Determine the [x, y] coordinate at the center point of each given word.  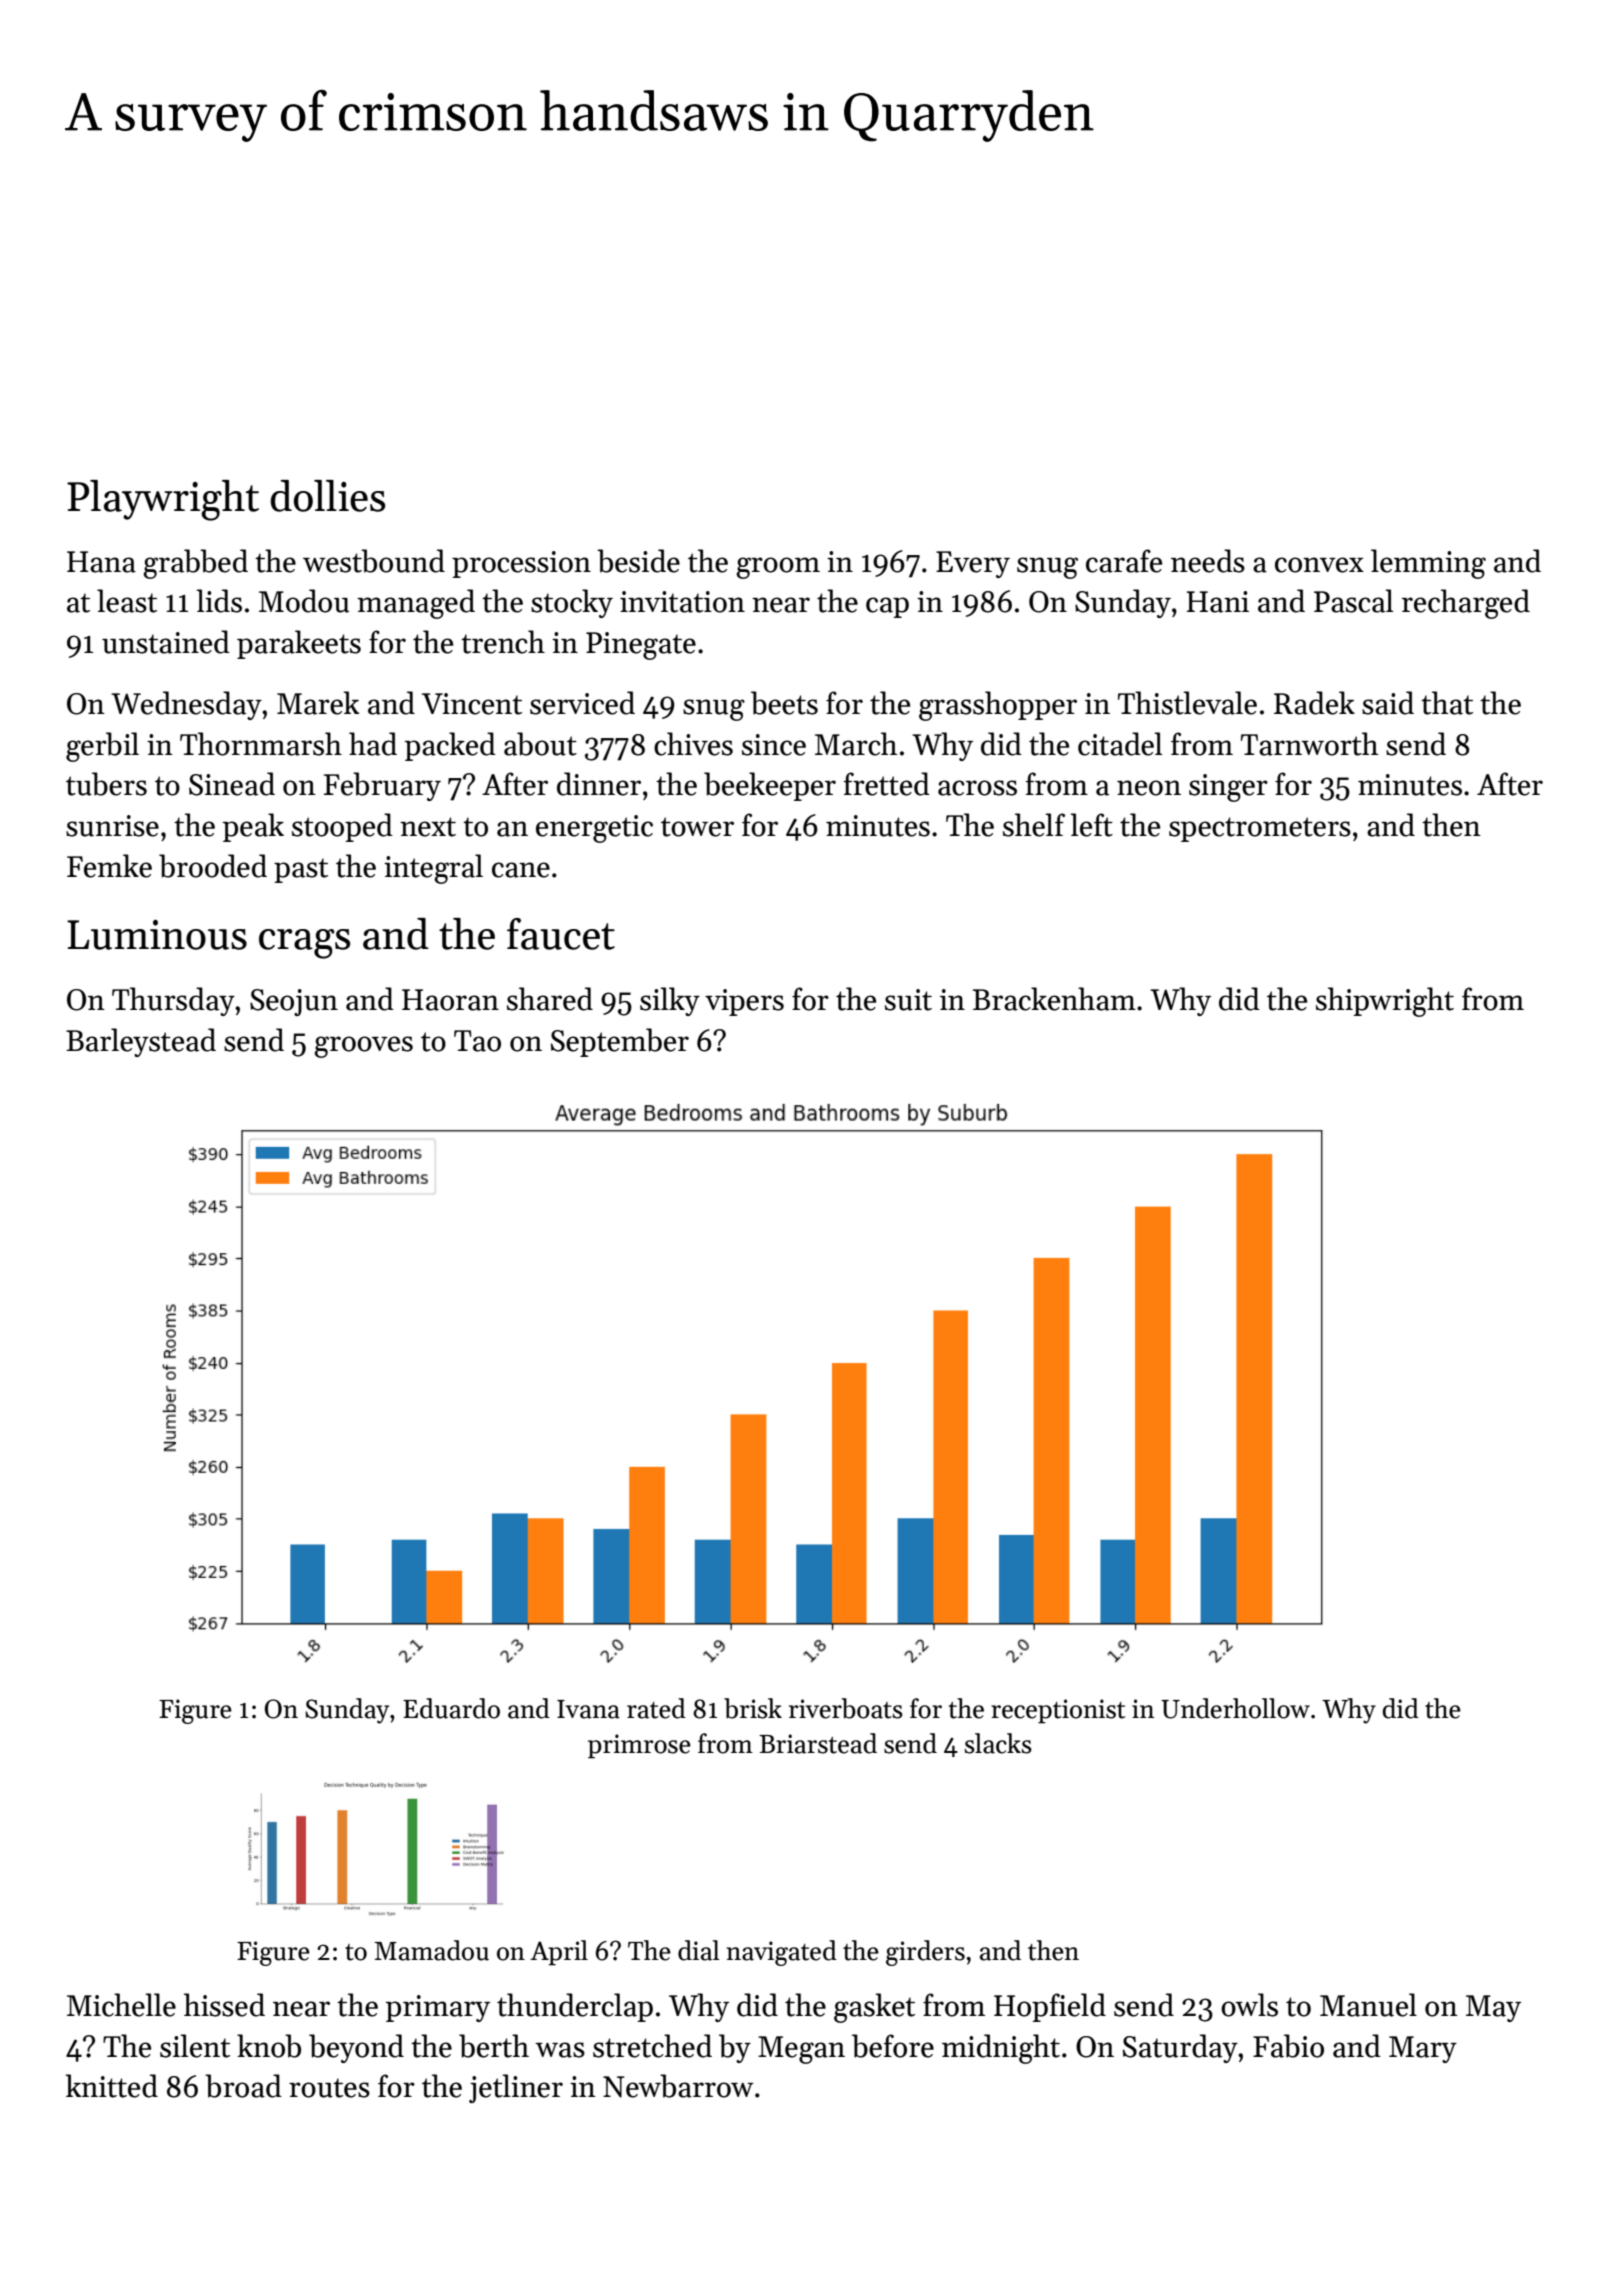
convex [1319, 565]
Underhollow [1235, 1708]
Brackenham [1054, 999]
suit [908, 1000]
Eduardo [451, 1708]
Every [973, 564]
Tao [477, 1041]
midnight [1001, 2049]
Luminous [157, 935]
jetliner [516, 2088]
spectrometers [1260, 829]
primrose [639, 1746]
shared [550, 999]
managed [416, 604]
